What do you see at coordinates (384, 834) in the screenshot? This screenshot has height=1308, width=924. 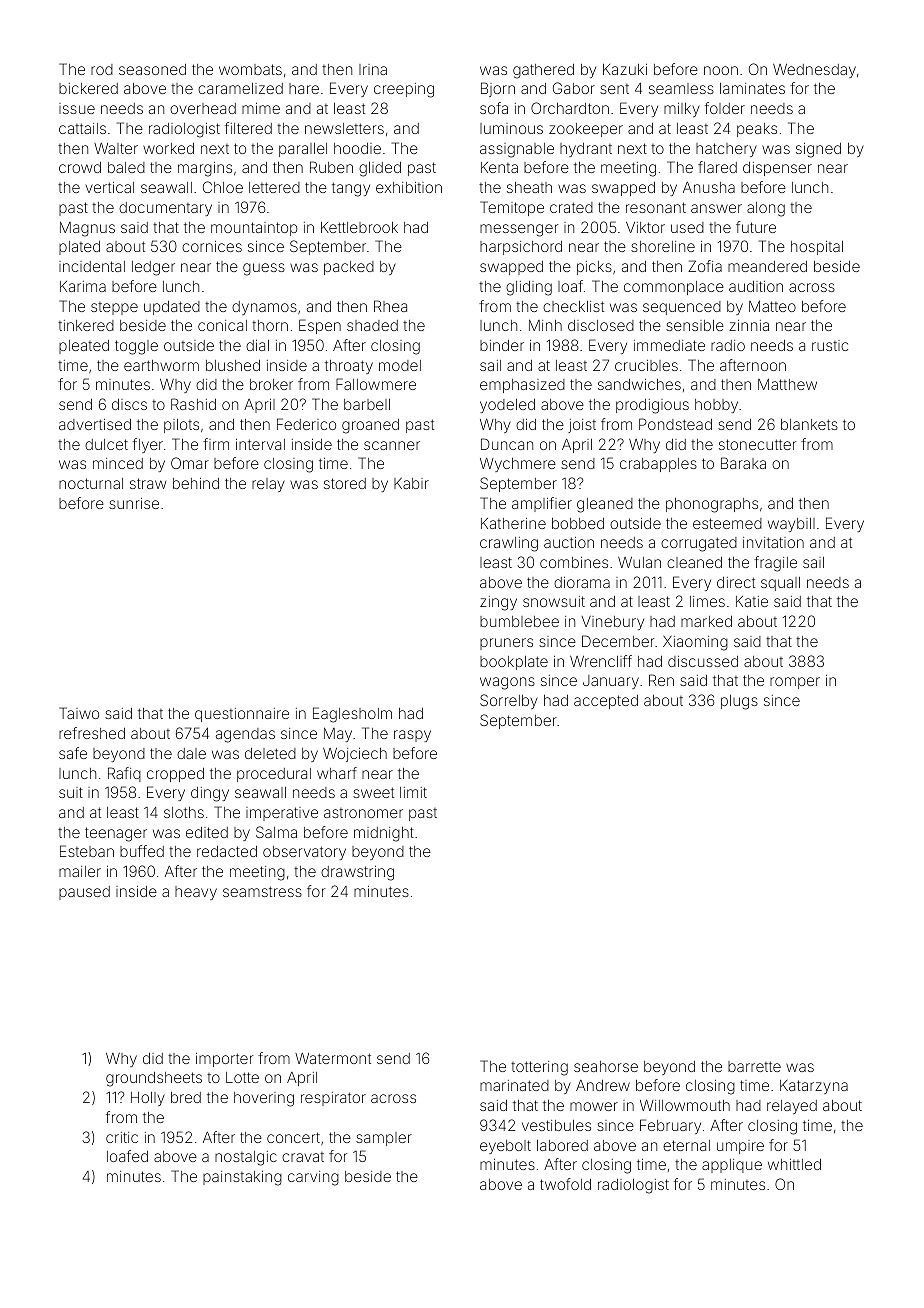 I see `midnight` at bounding box center [384, 834].
